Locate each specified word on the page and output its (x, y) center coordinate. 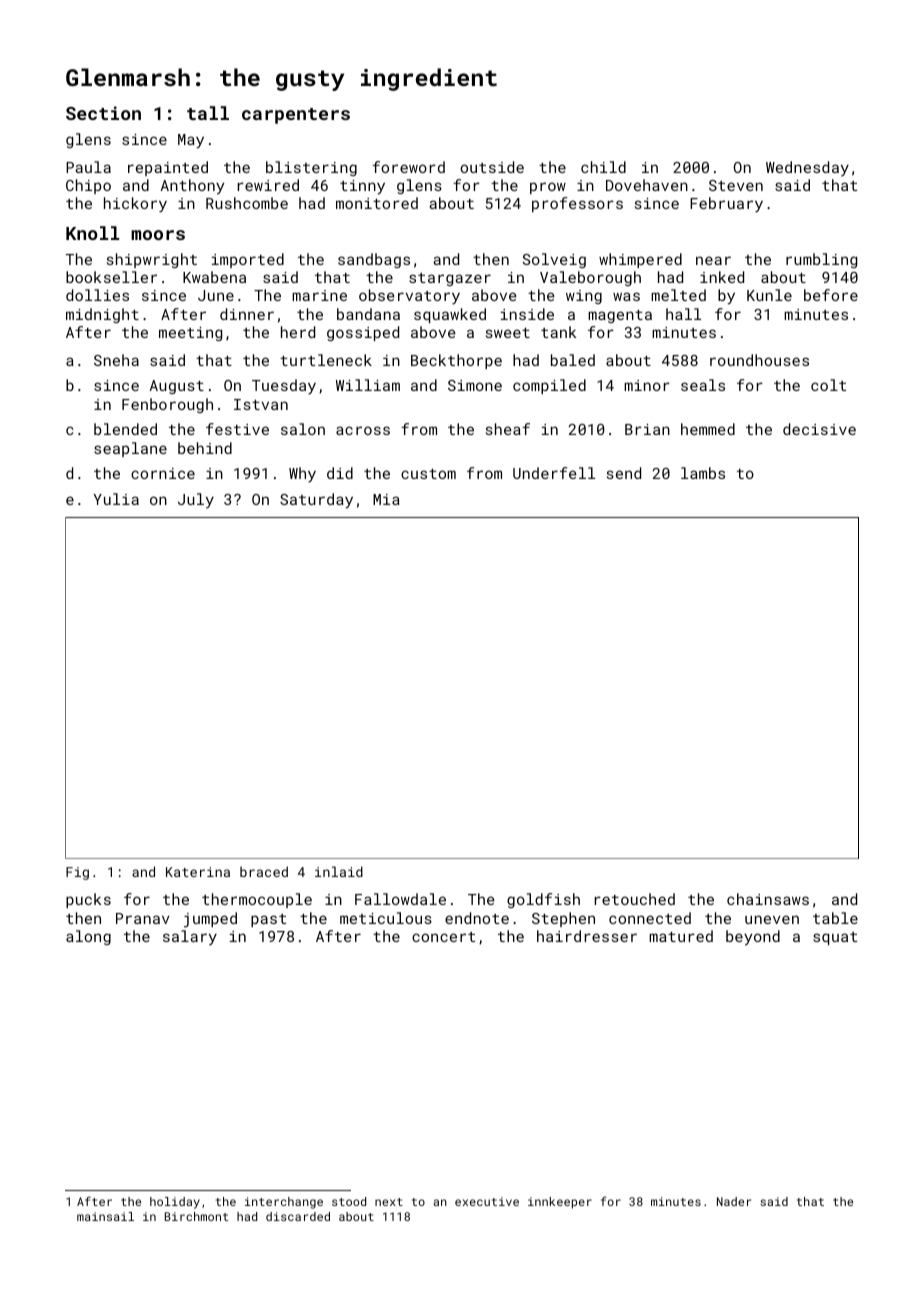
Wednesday (807, 168)
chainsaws (768, 899)
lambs (703, 473)
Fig (77, 873)
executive (487, 1201)
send (624, 473)
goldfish (543, 900)
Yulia (116, 499)
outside (492, 167)
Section (103, 113)
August (177, 387)
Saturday (316, 501)
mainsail (105, 1216)
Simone (475, 385)
